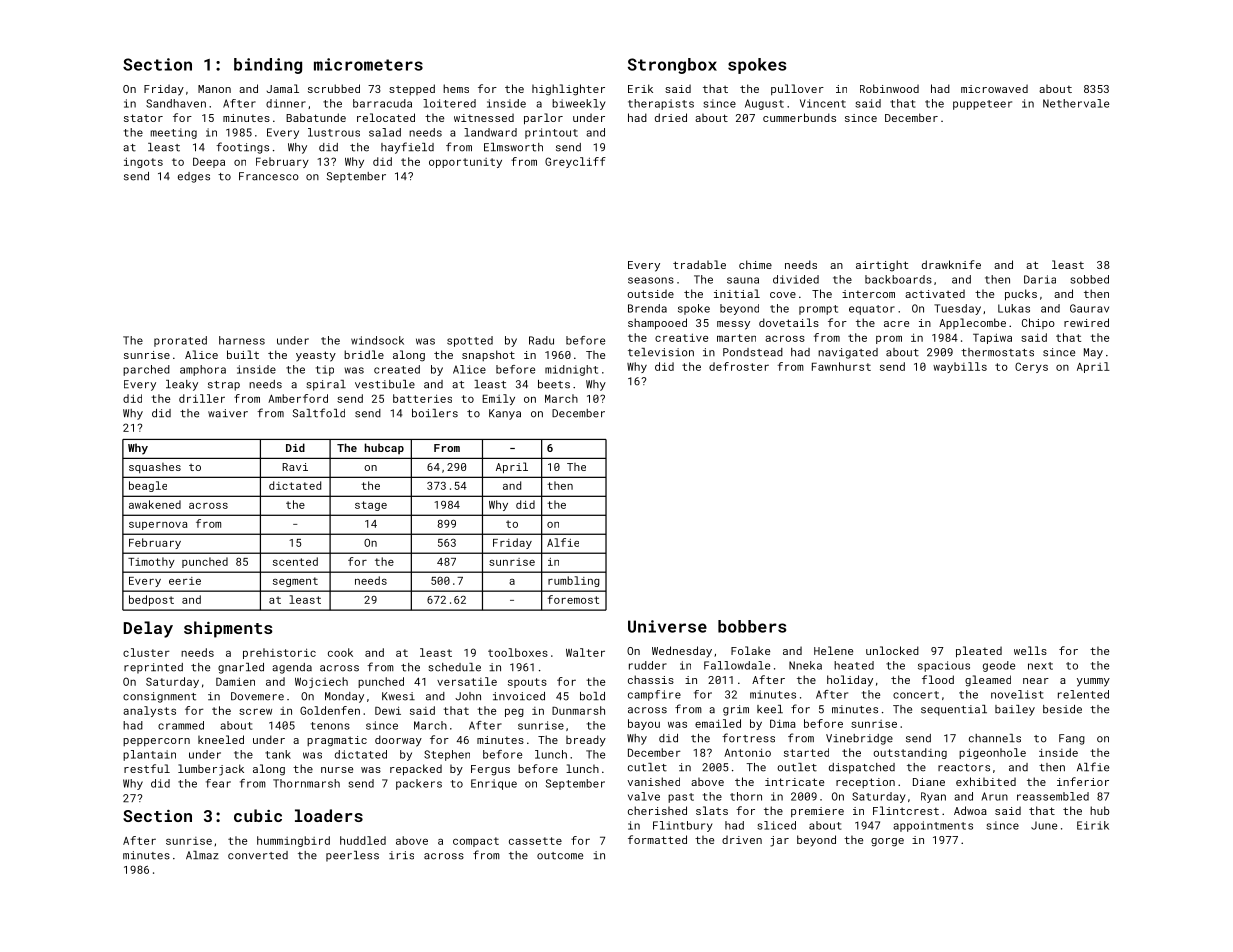  I want to click on Manon, so click(214, 89).
